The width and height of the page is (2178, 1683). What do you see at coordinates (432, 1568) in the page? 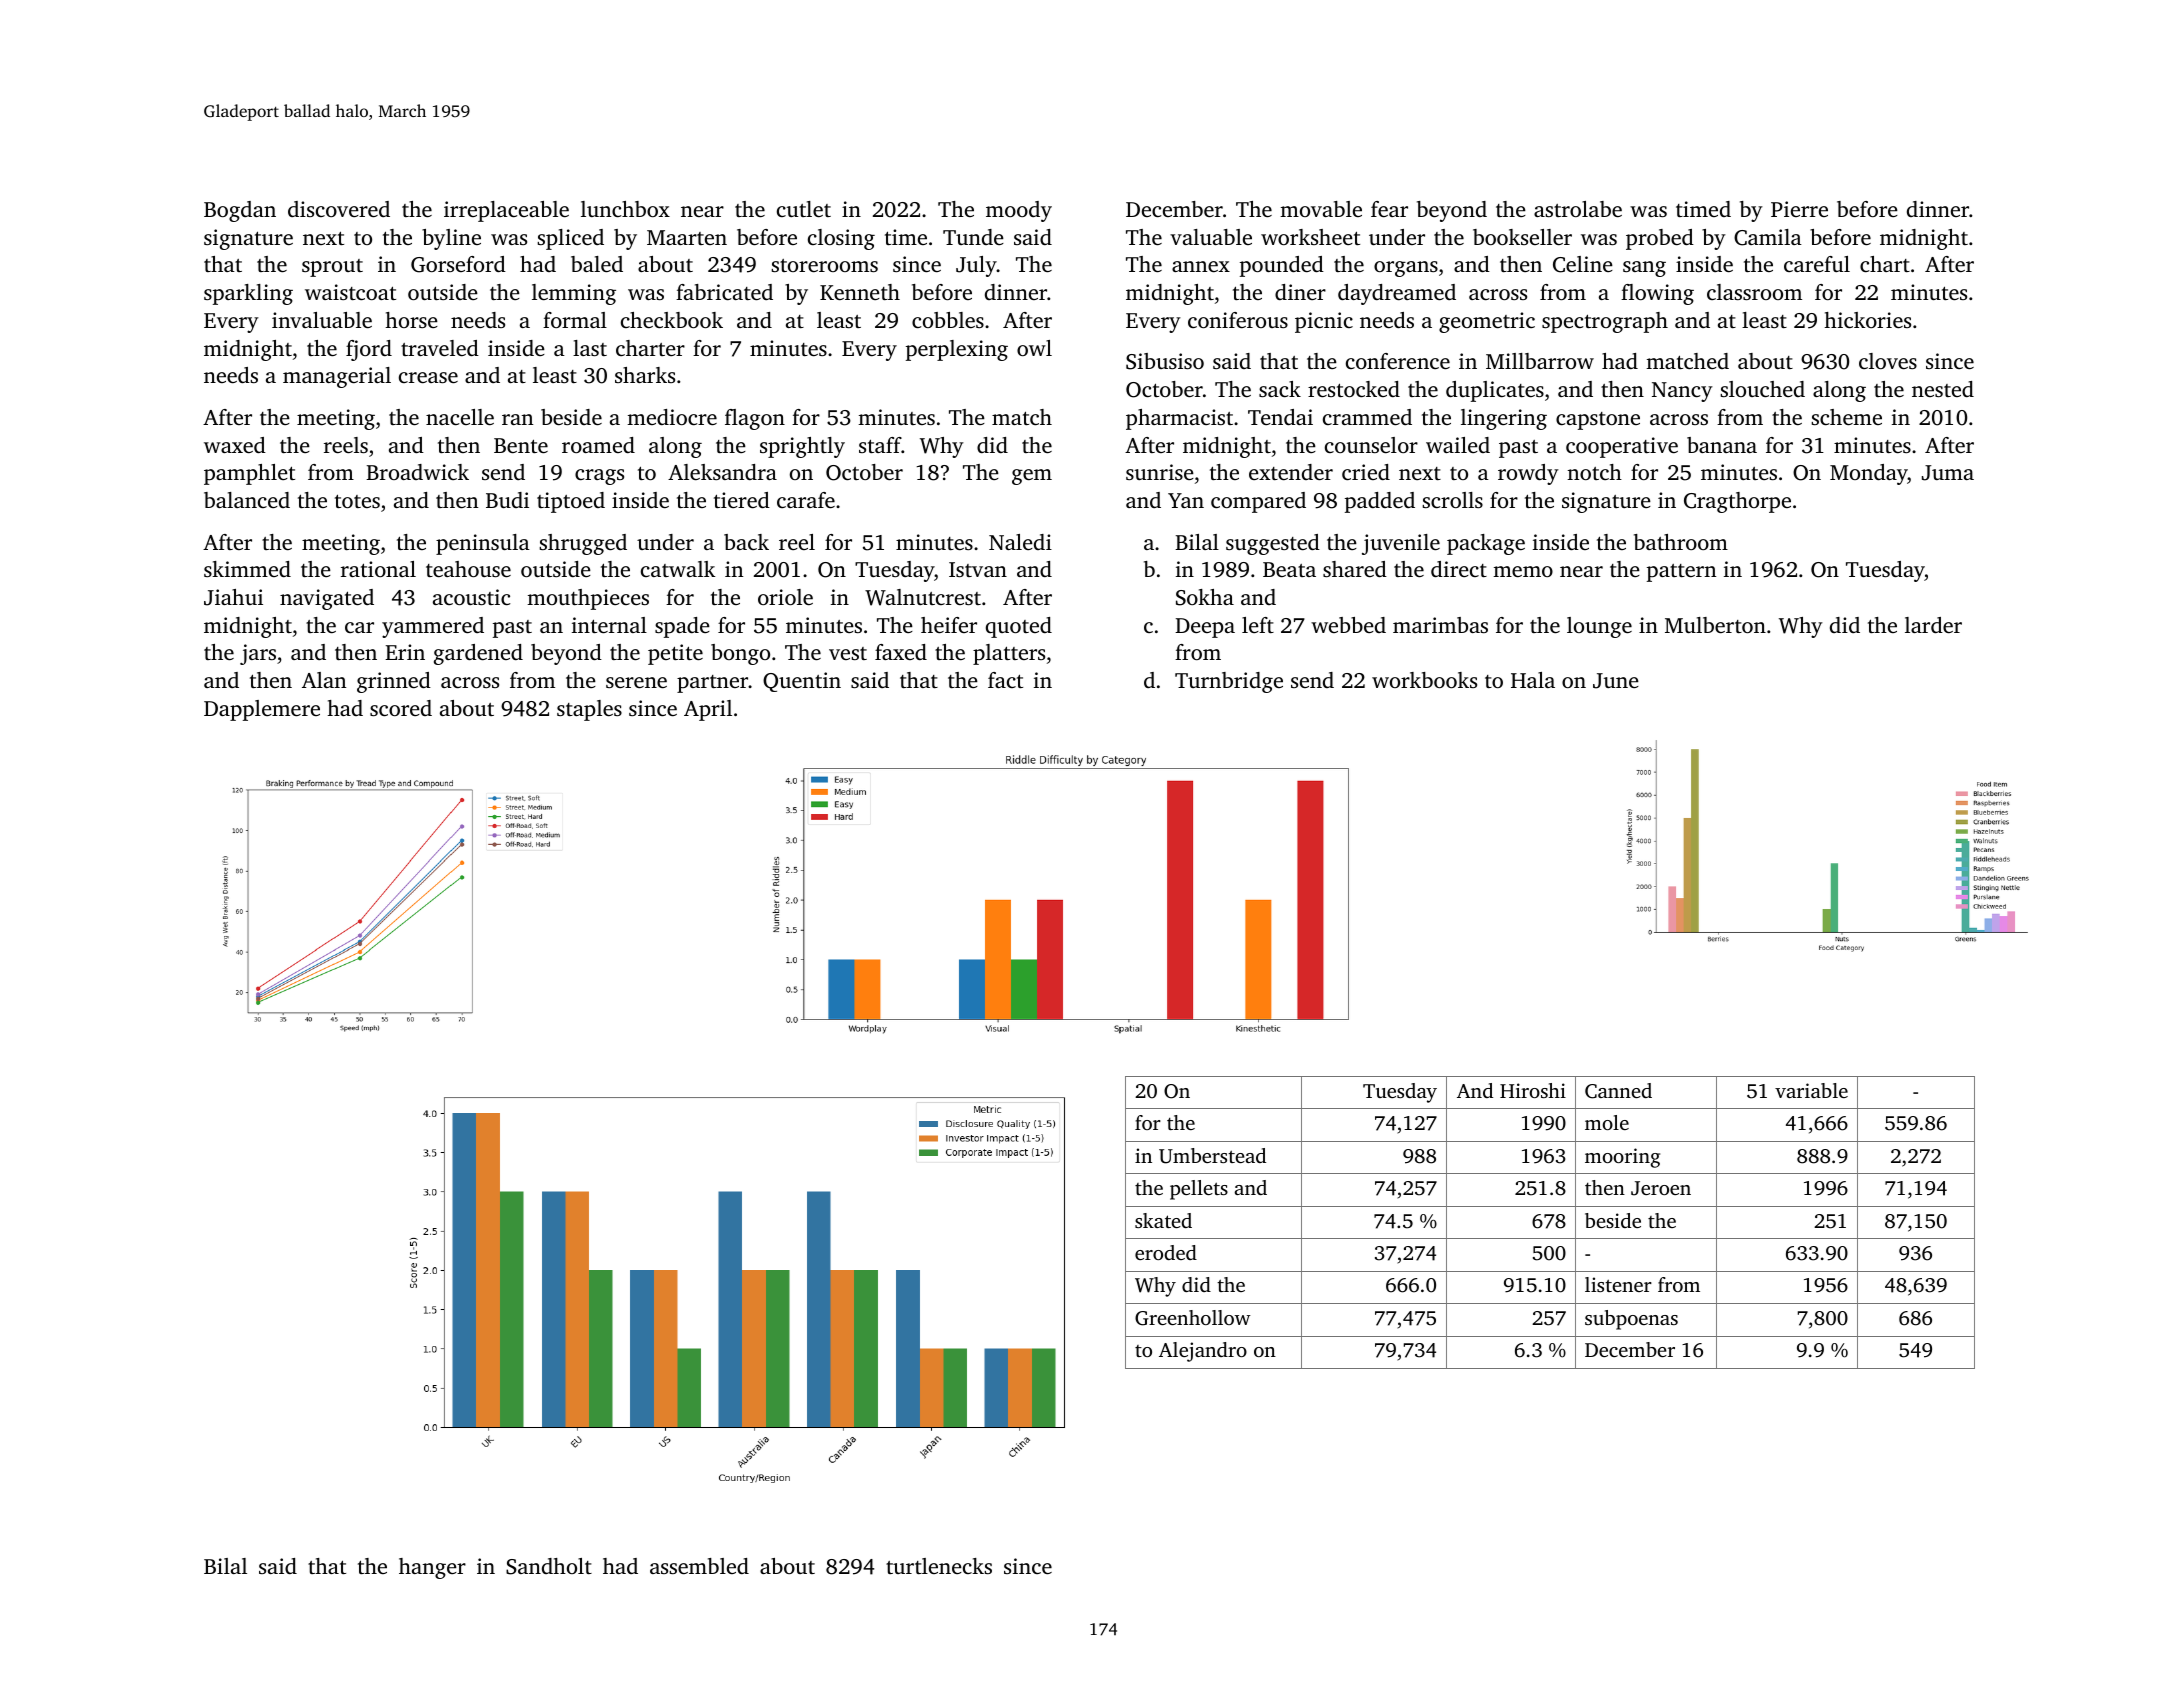
I see `hanger` at bounding box center [432, 1568].
